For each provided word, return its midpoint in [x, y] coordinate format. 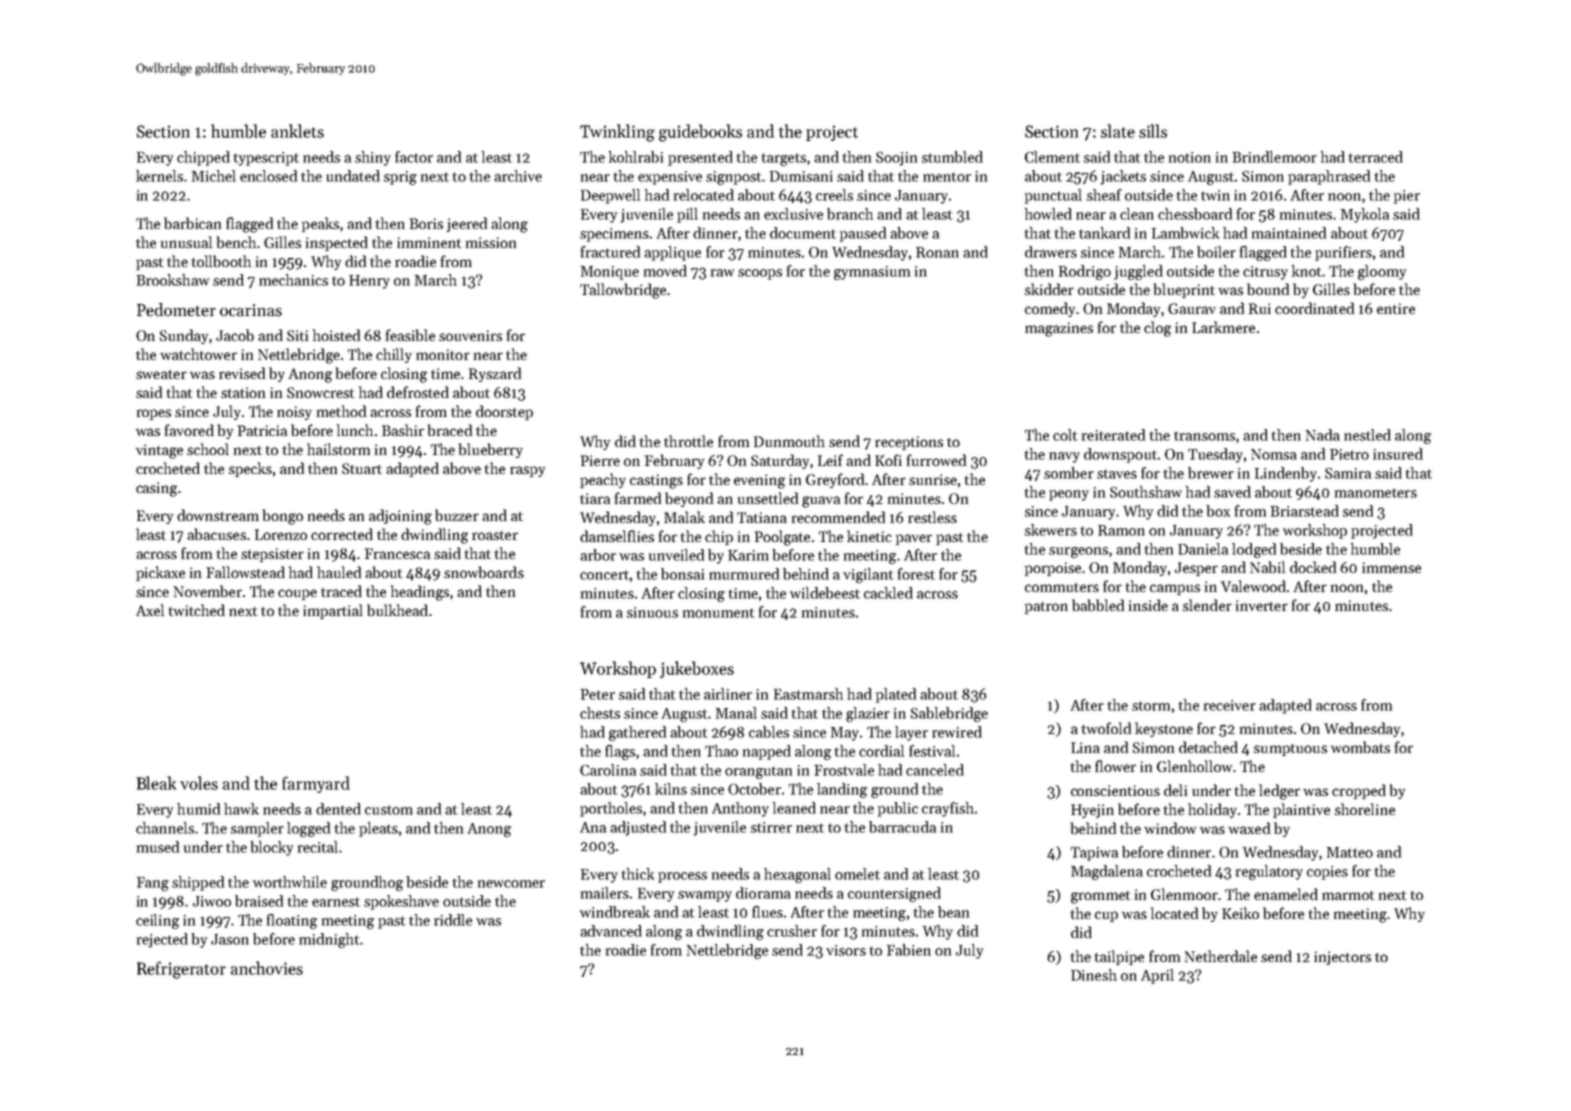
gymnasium [872, 273]
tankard [1104, 233]
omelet [857, 874]
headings [420, 593]
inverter [1262, 605]
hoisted [336, 335]
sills [1153, 131]
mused [158, 847]
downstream [218, 515]
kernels [159, 176]
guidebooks [700, 133]
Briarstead [1305, 511]
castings [656, 481]
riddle [453, 920]
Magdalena [1107, 872]
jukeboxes [697, 669]
